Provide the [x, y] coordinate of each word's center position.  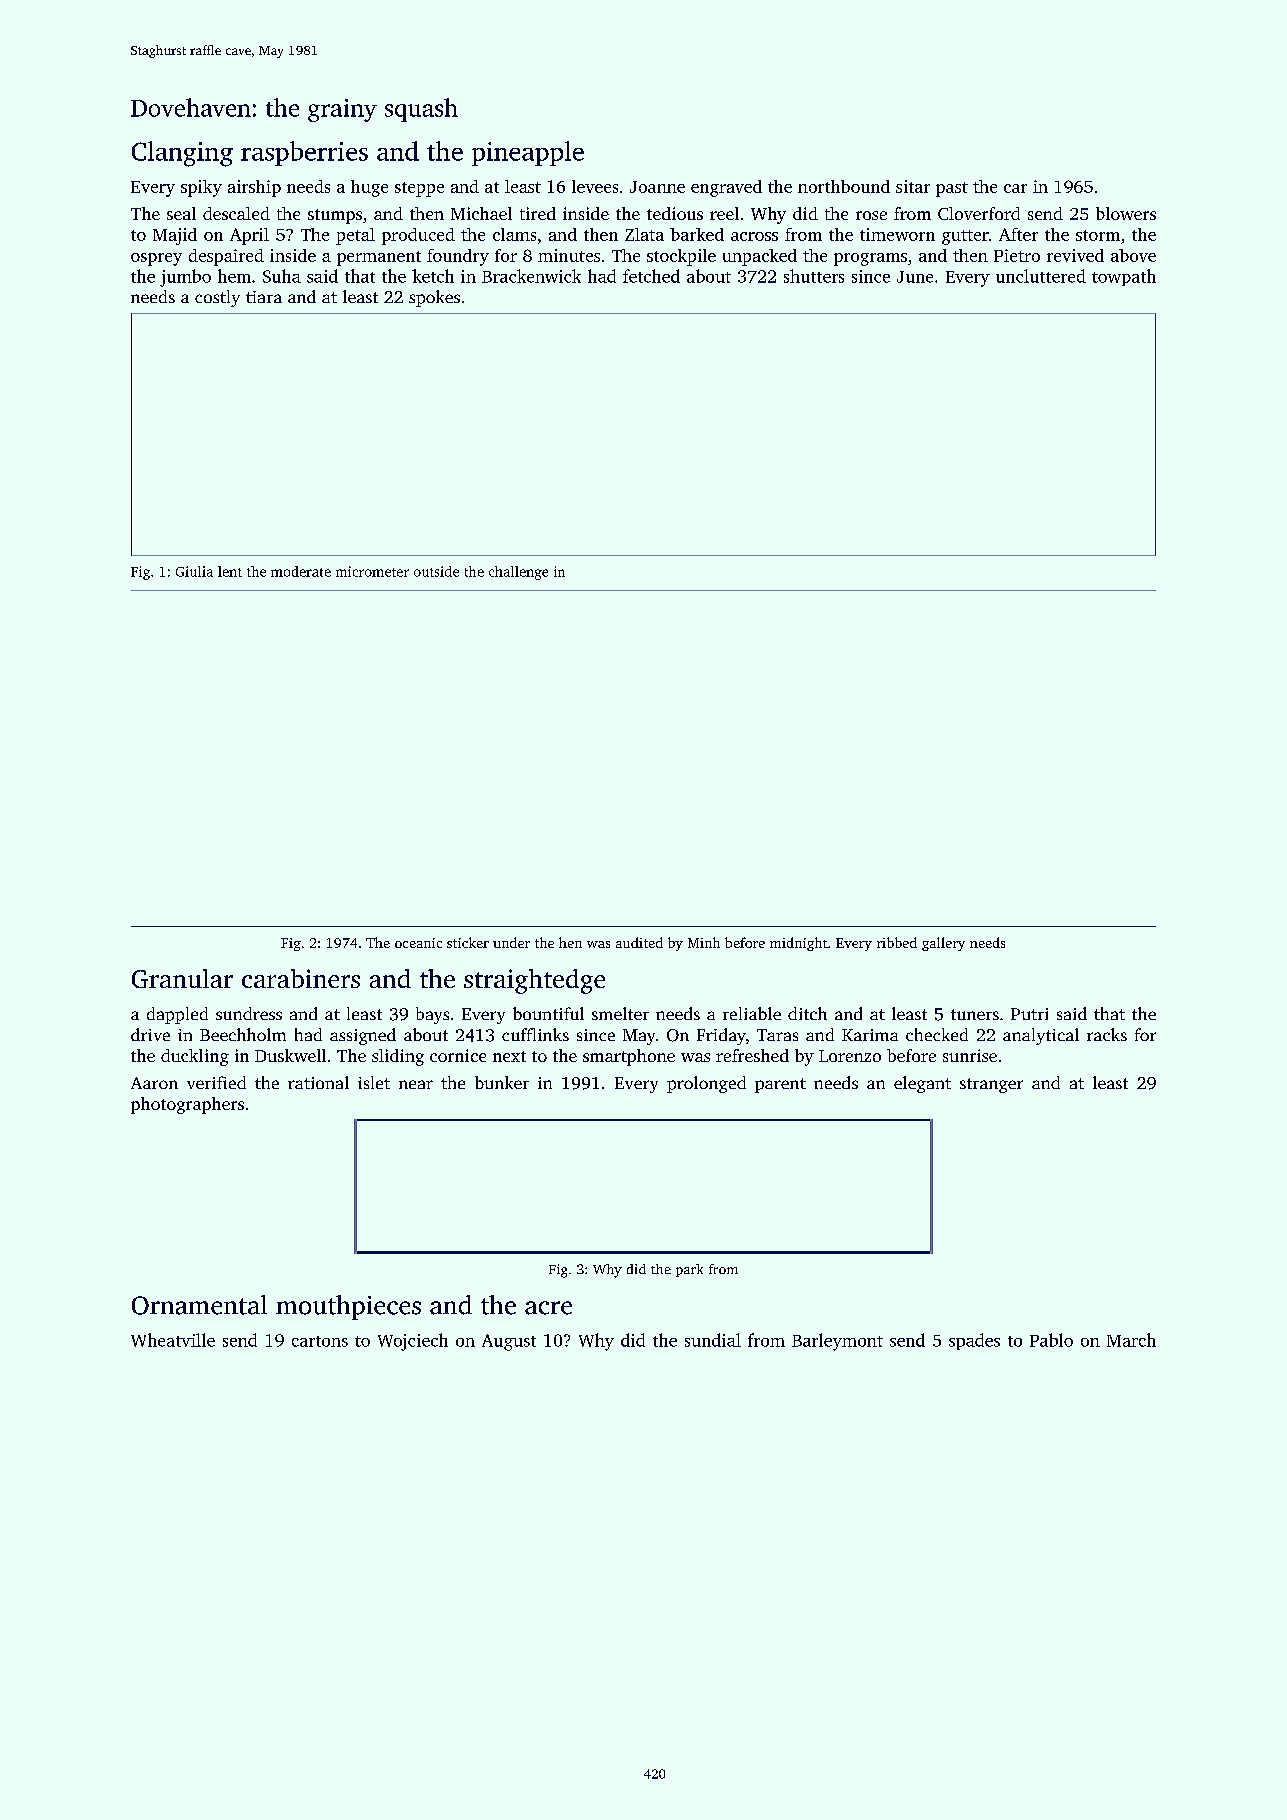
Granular [182, 978]
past [952, 189]
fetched [651, 276]
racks [1107, 1034]
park [689, 1270]
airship [254, 188]
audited [639, 942]
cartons [320, 1341]
